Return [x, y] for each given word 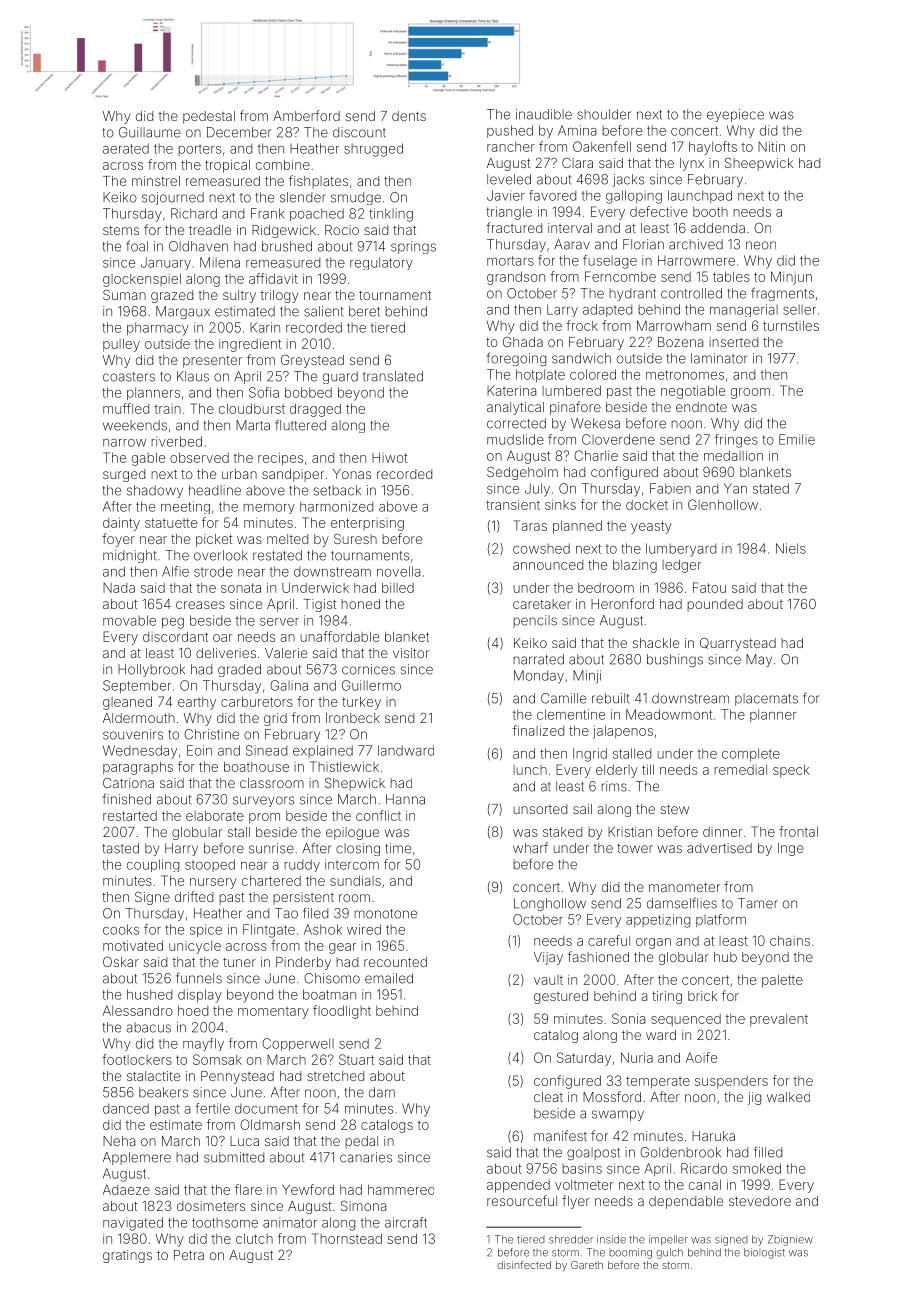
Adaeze [126, 1189]
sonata [241, 588]
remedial [740, 770]
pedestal [209, 117]
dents [409, 116]
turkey [361, 703]
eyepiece [735, 115]
